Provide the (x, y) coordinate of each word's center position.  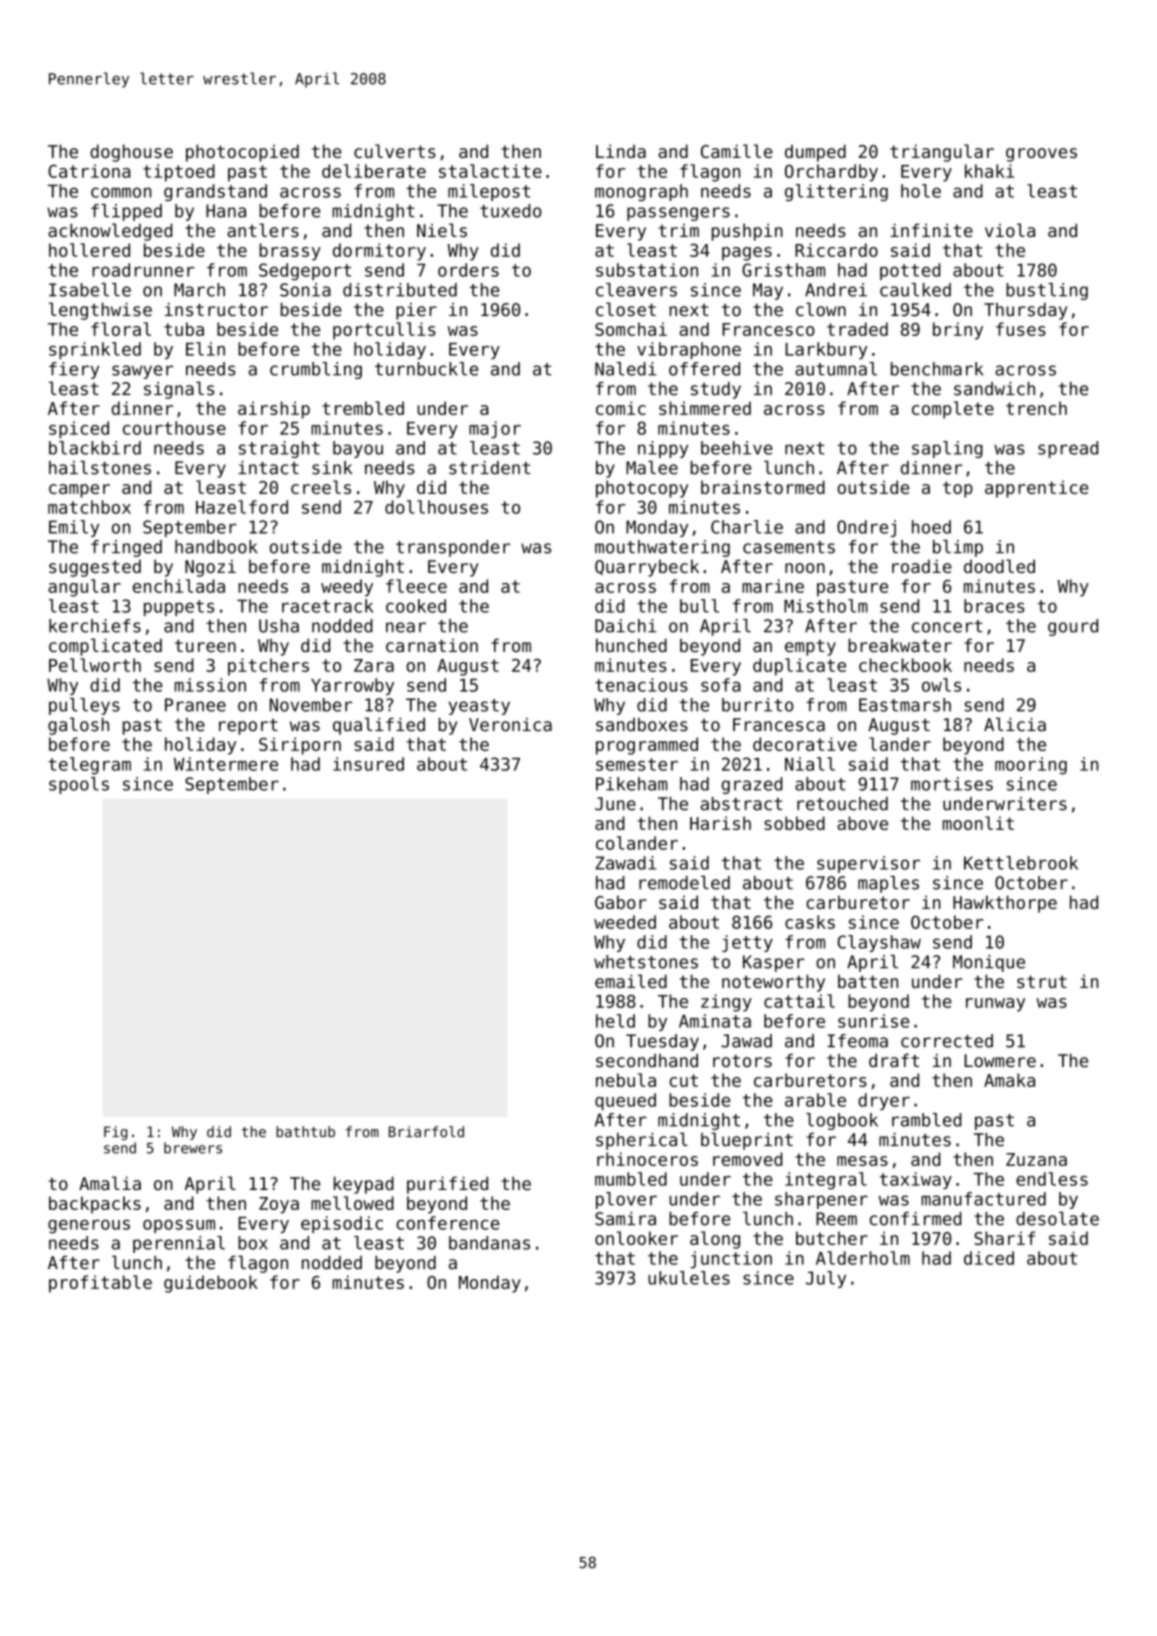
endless (1052, 1179)
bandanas (489, 1243)
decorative (805, 744)
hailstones (100, 468)
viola (1010, 230)
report (248, 727)
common (121, 192)
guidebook (211, 1284)
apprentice (1036, 489)
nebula (626, 1080)
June (615, 804)
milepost (489, 192)
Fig (116, 1133)
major (495, 430)
